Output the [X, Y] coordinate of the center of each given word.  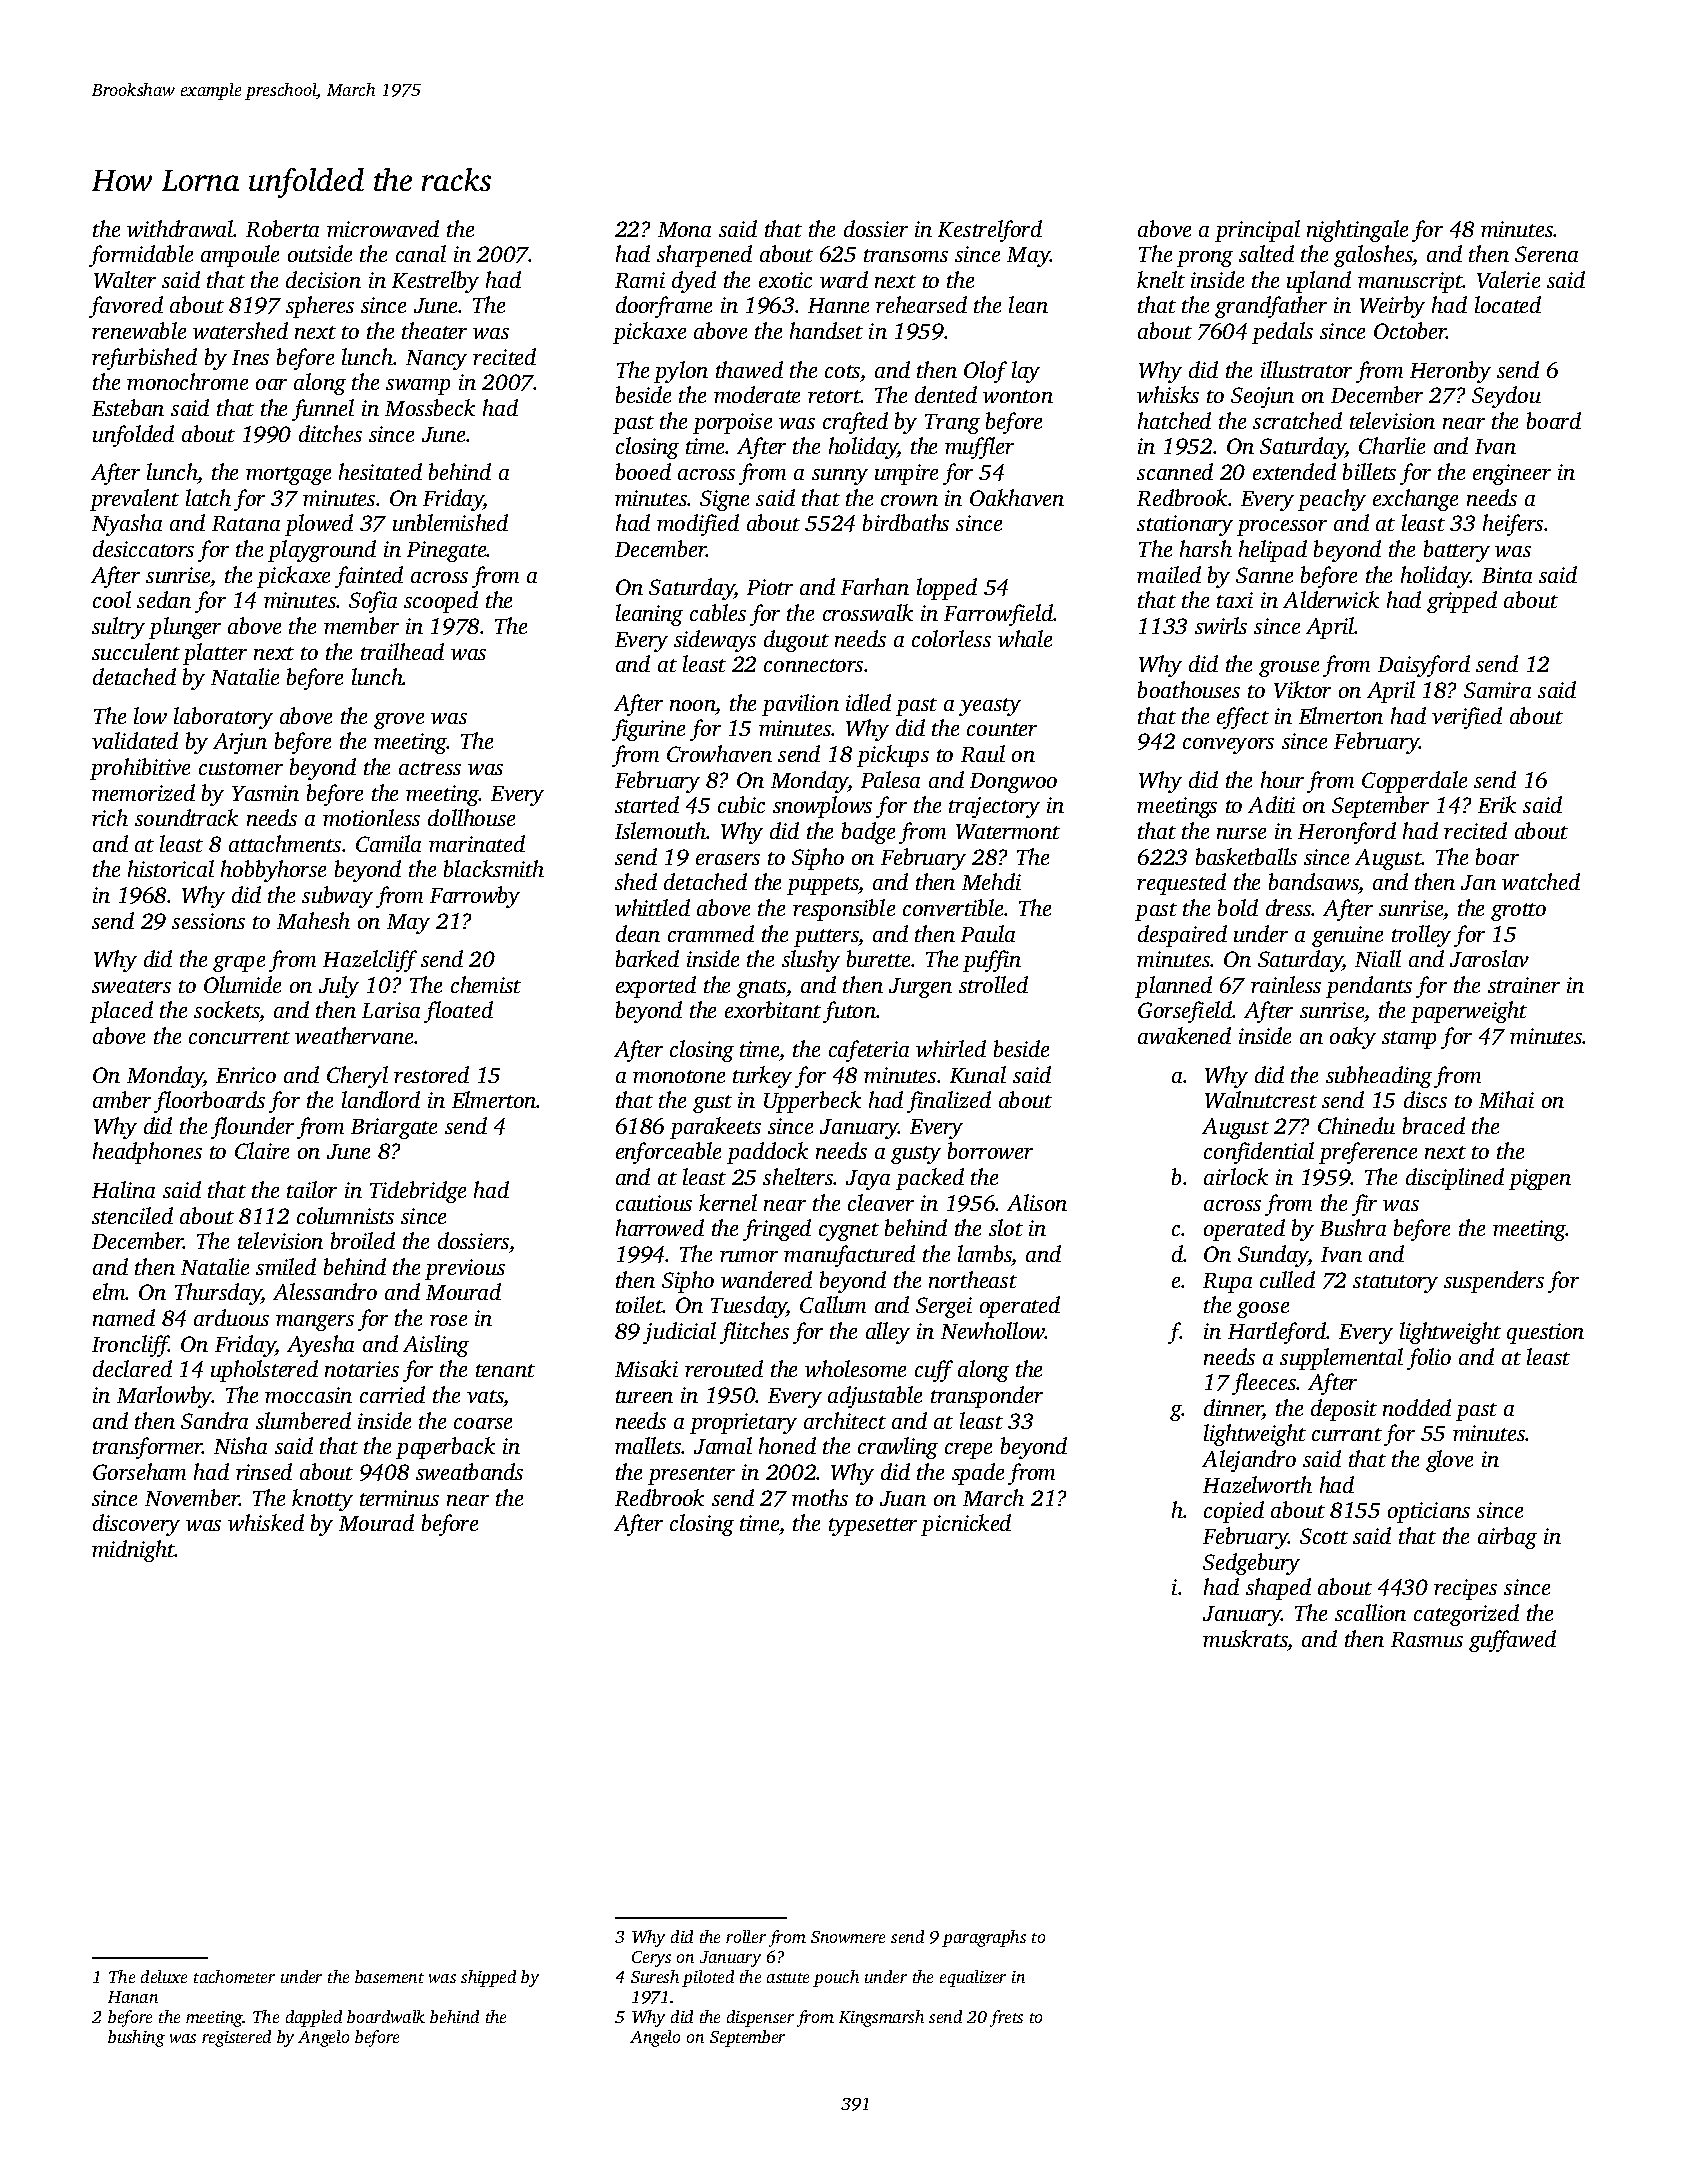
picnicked [966, 1525]
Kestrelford [990, 231]
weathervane [354, 1035]
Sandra [214, 1420]
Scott [1324, 1536]
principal [1257, 231]
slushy [811, 961]
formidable [141, 256]
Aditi [1271, 804]
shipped [488, 1978]
